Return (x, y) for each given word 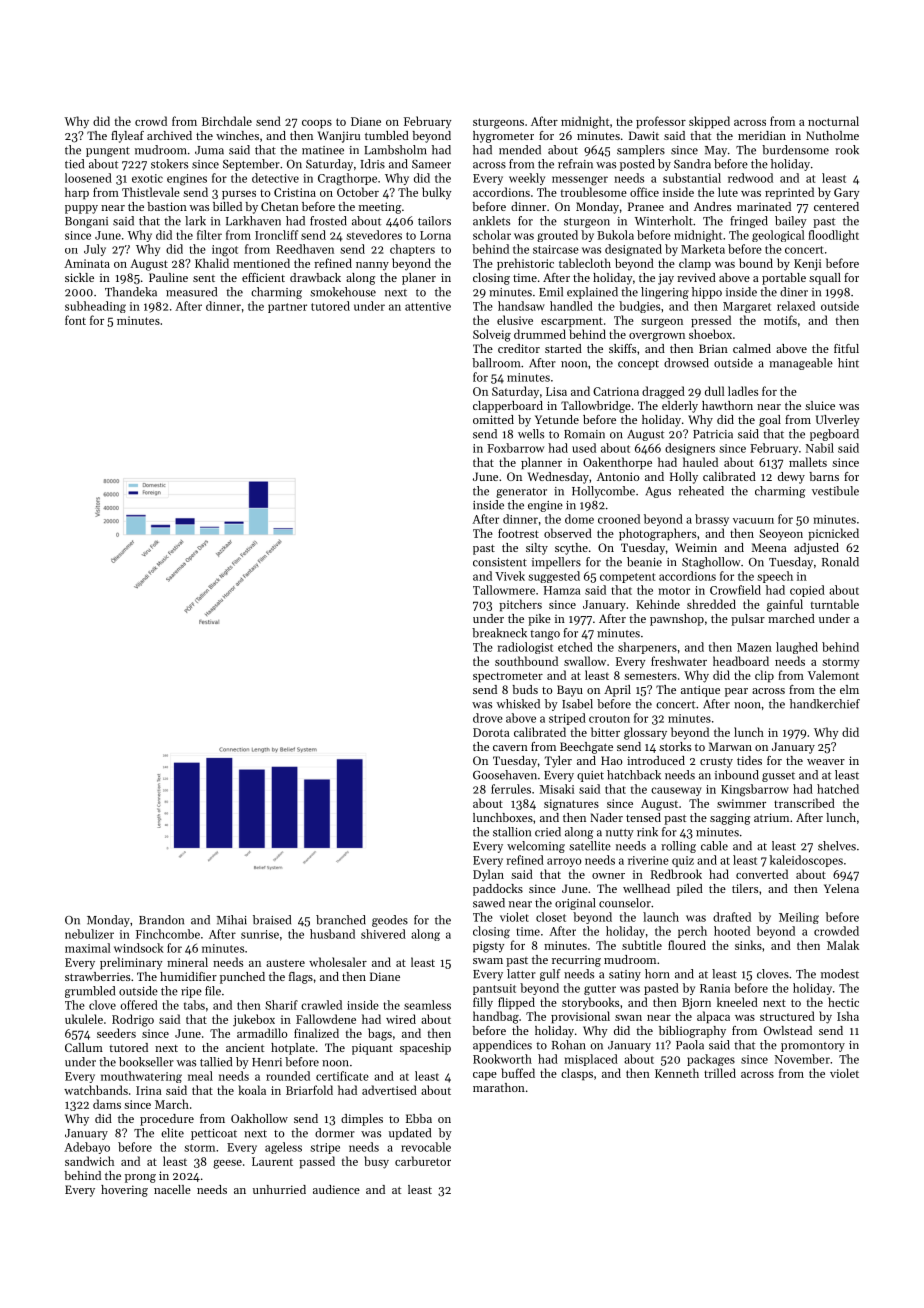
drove (488, 718)
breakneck (499, 633)
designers (690, 449)
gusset (778, 777)
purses (239, 195)
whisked (518, 704)
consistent (500, 562)
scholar (492, 235)
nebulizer (89, 934)
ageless (283, 1148)
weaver (826, 762)
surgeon (662, 323)
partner (287, 308)
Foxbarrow (515, 448)
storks (675, 746)
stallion (512, 832)
